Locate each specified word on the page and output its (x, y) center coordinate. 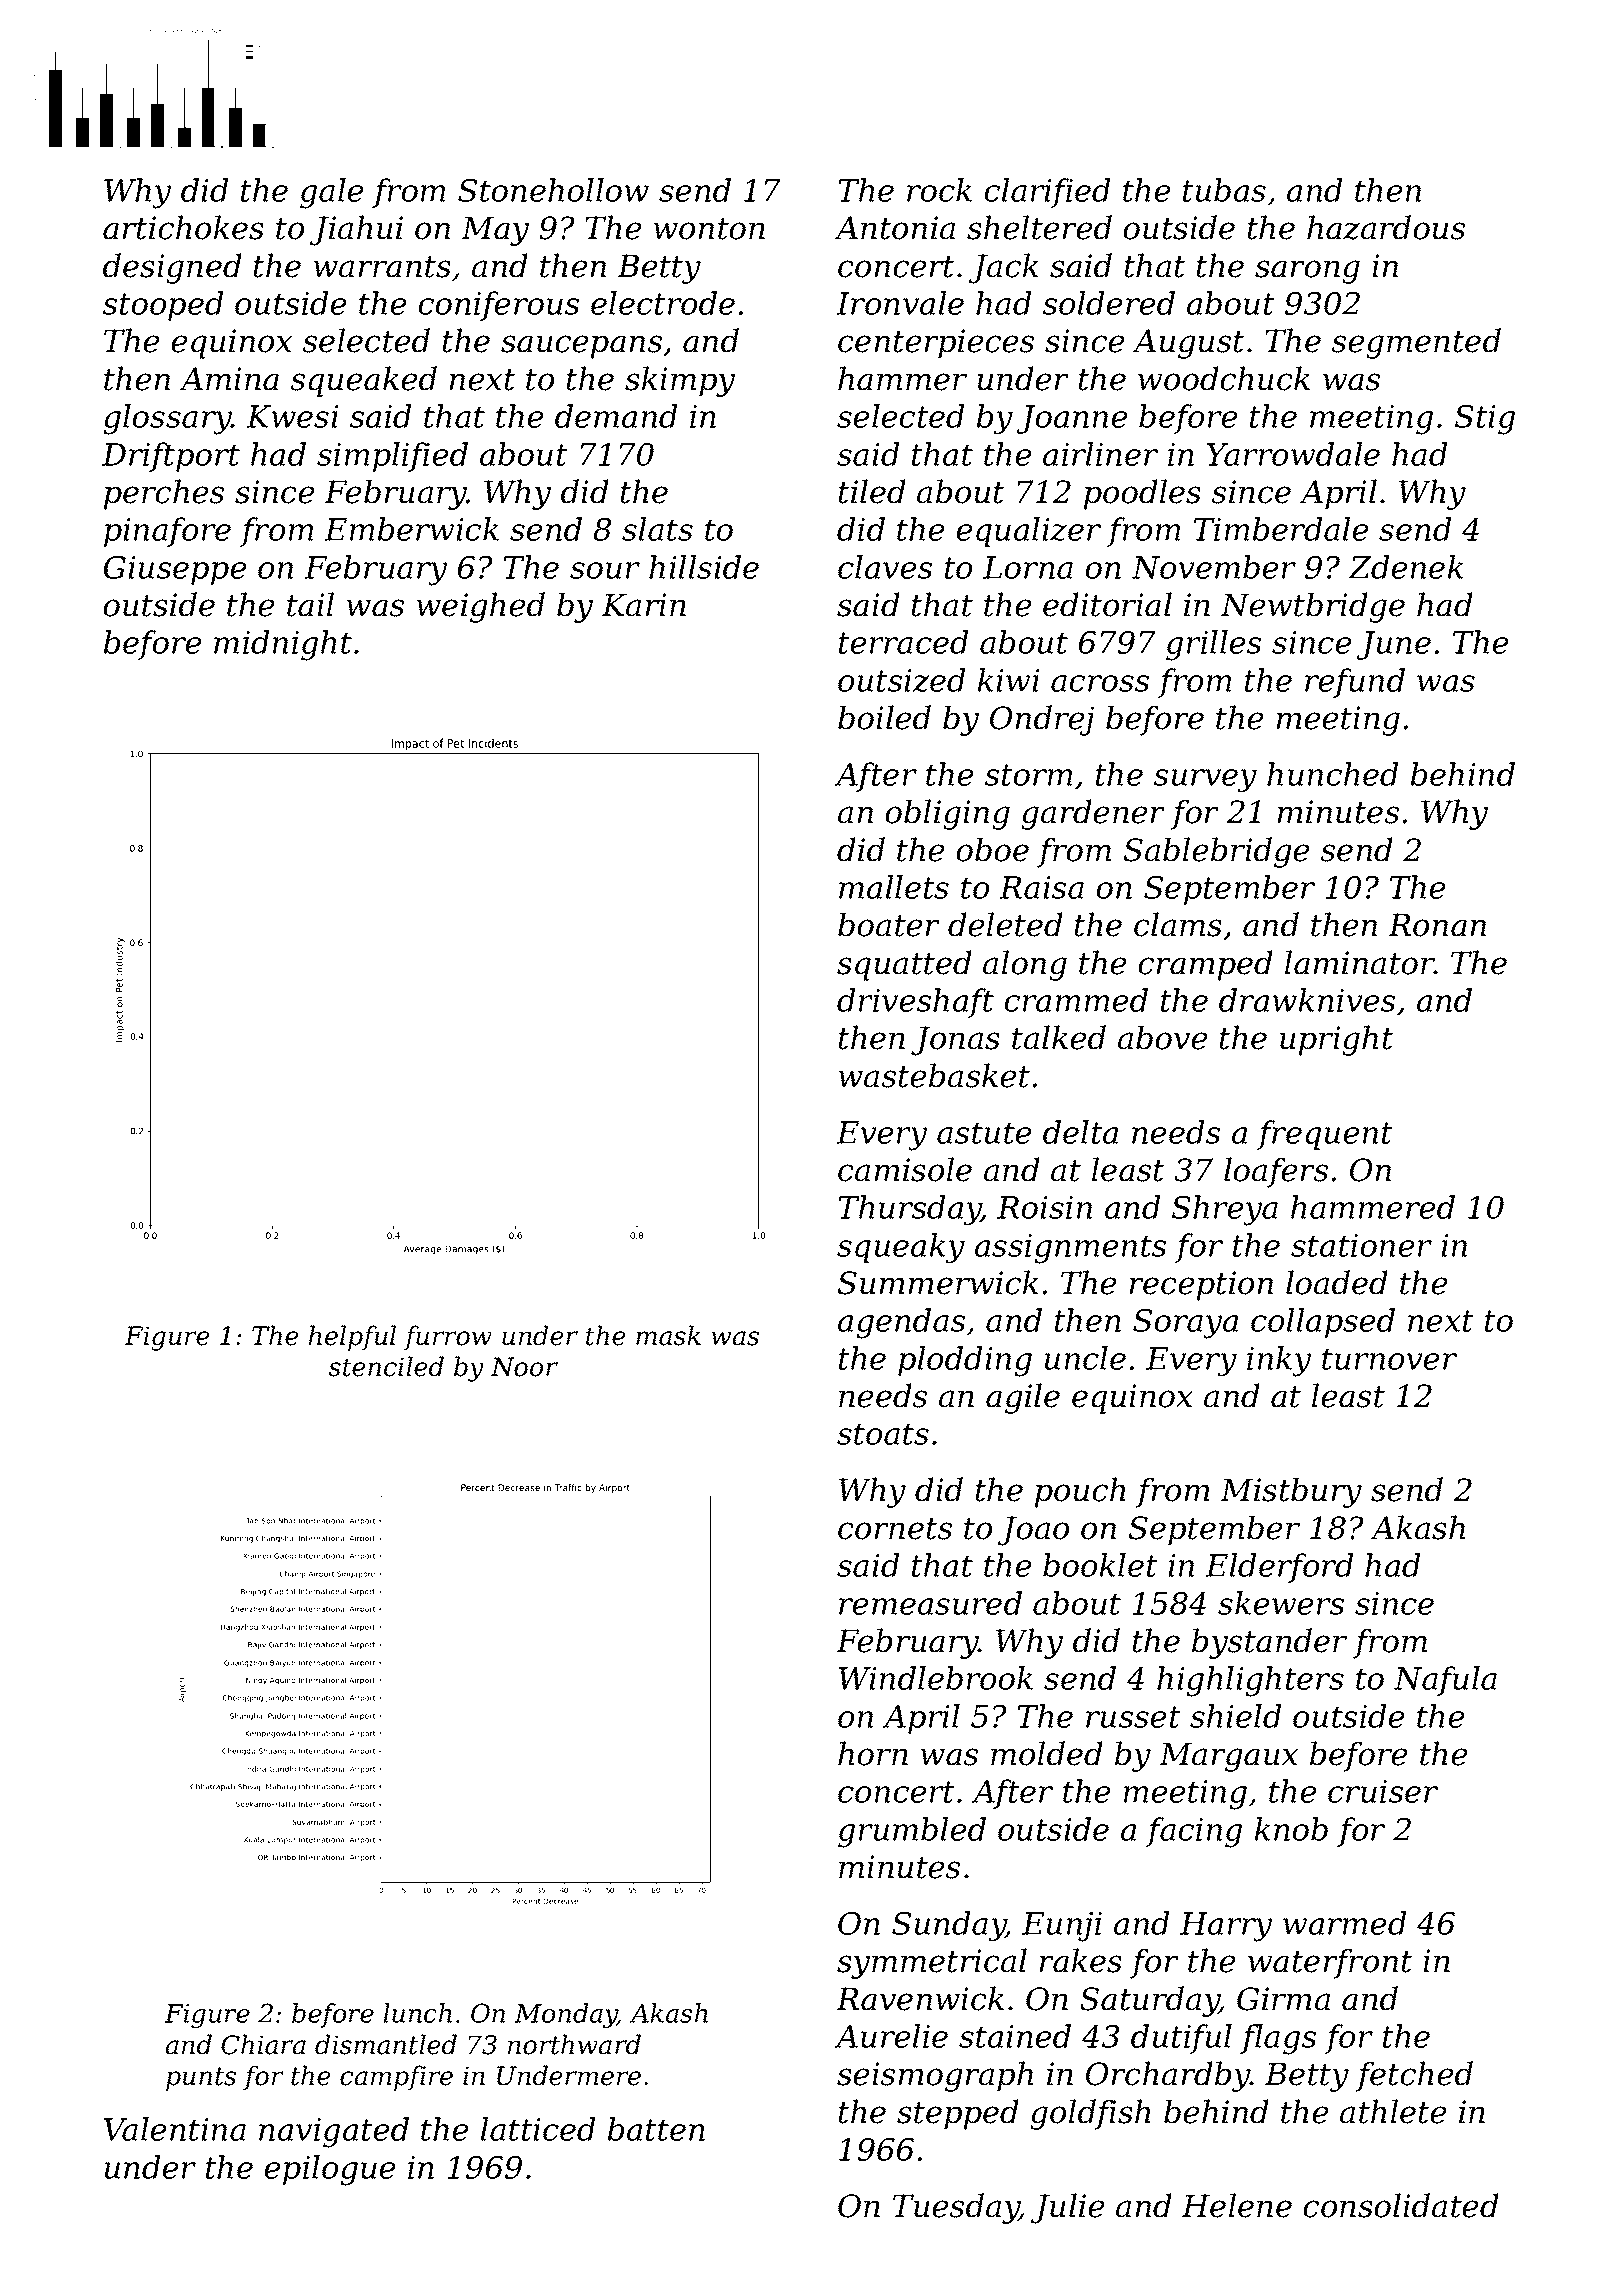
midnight (283, 645)
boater (889, 924)
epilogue (330, 2170)
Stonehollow (553, 190)
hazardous (1386, 227)
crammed (1076, 1000)
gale (331, 193)
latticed (538, 2129)
